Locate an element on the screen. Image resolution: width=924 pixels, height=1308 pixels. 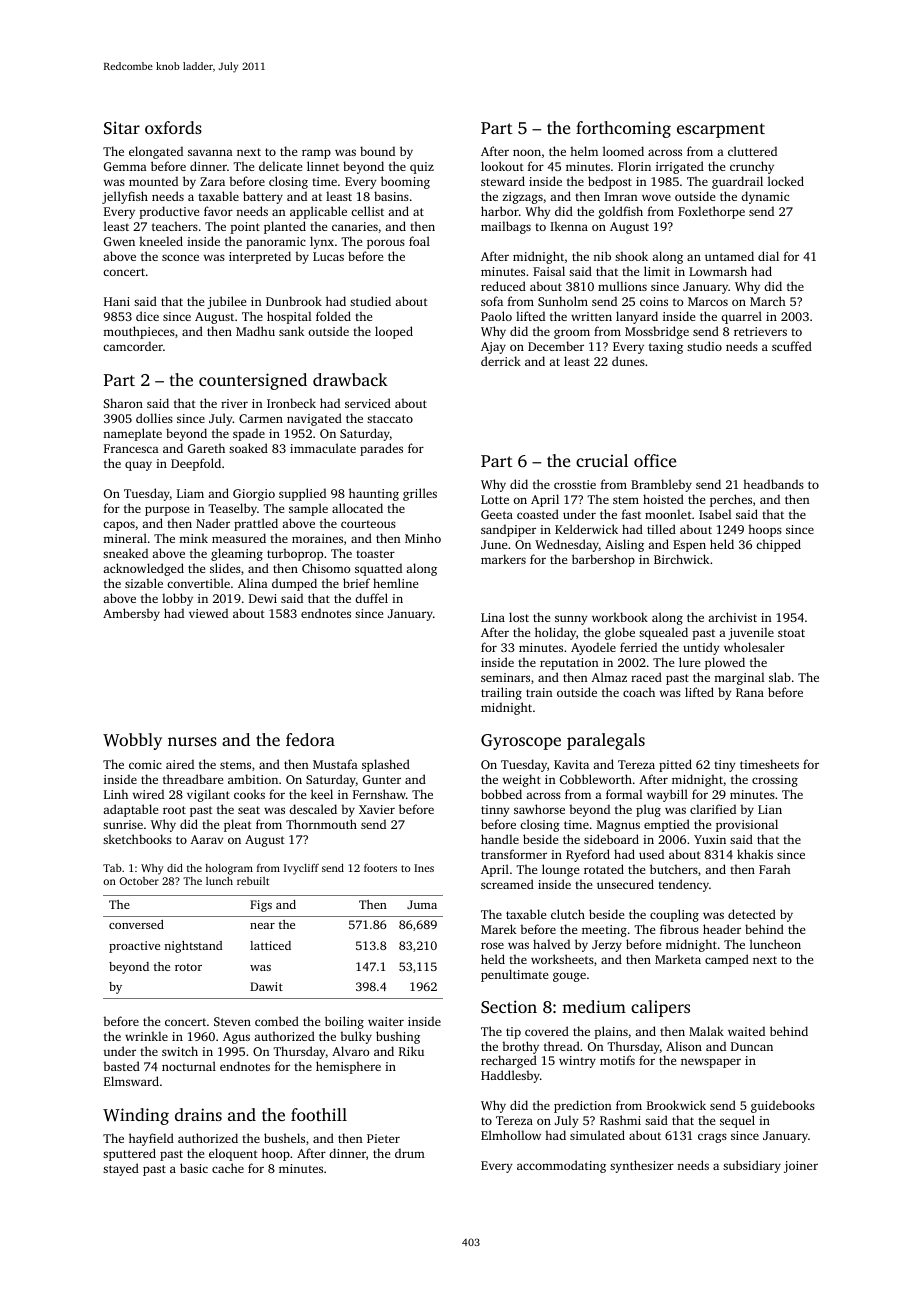
escarpment is located at coordinates (721, 130).
